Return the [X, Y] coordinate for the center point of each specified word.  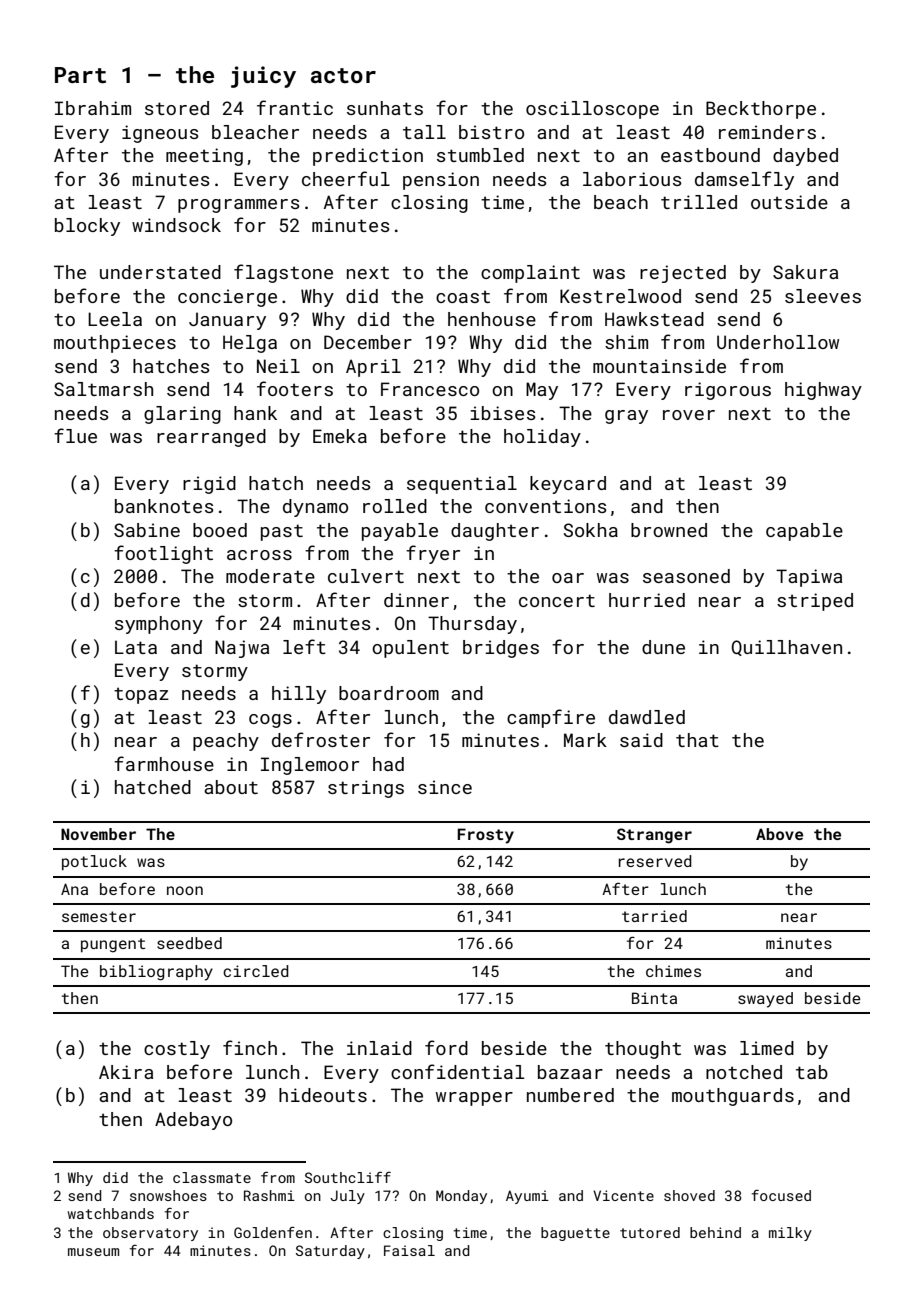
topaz [141, 695]
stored [177, 108]
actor [343, 75]
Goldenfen [273, 1232]
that [697, 740]
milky [790, 1234]
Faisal [409, 1250]
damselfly [744, 180]
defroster [321, 739]
